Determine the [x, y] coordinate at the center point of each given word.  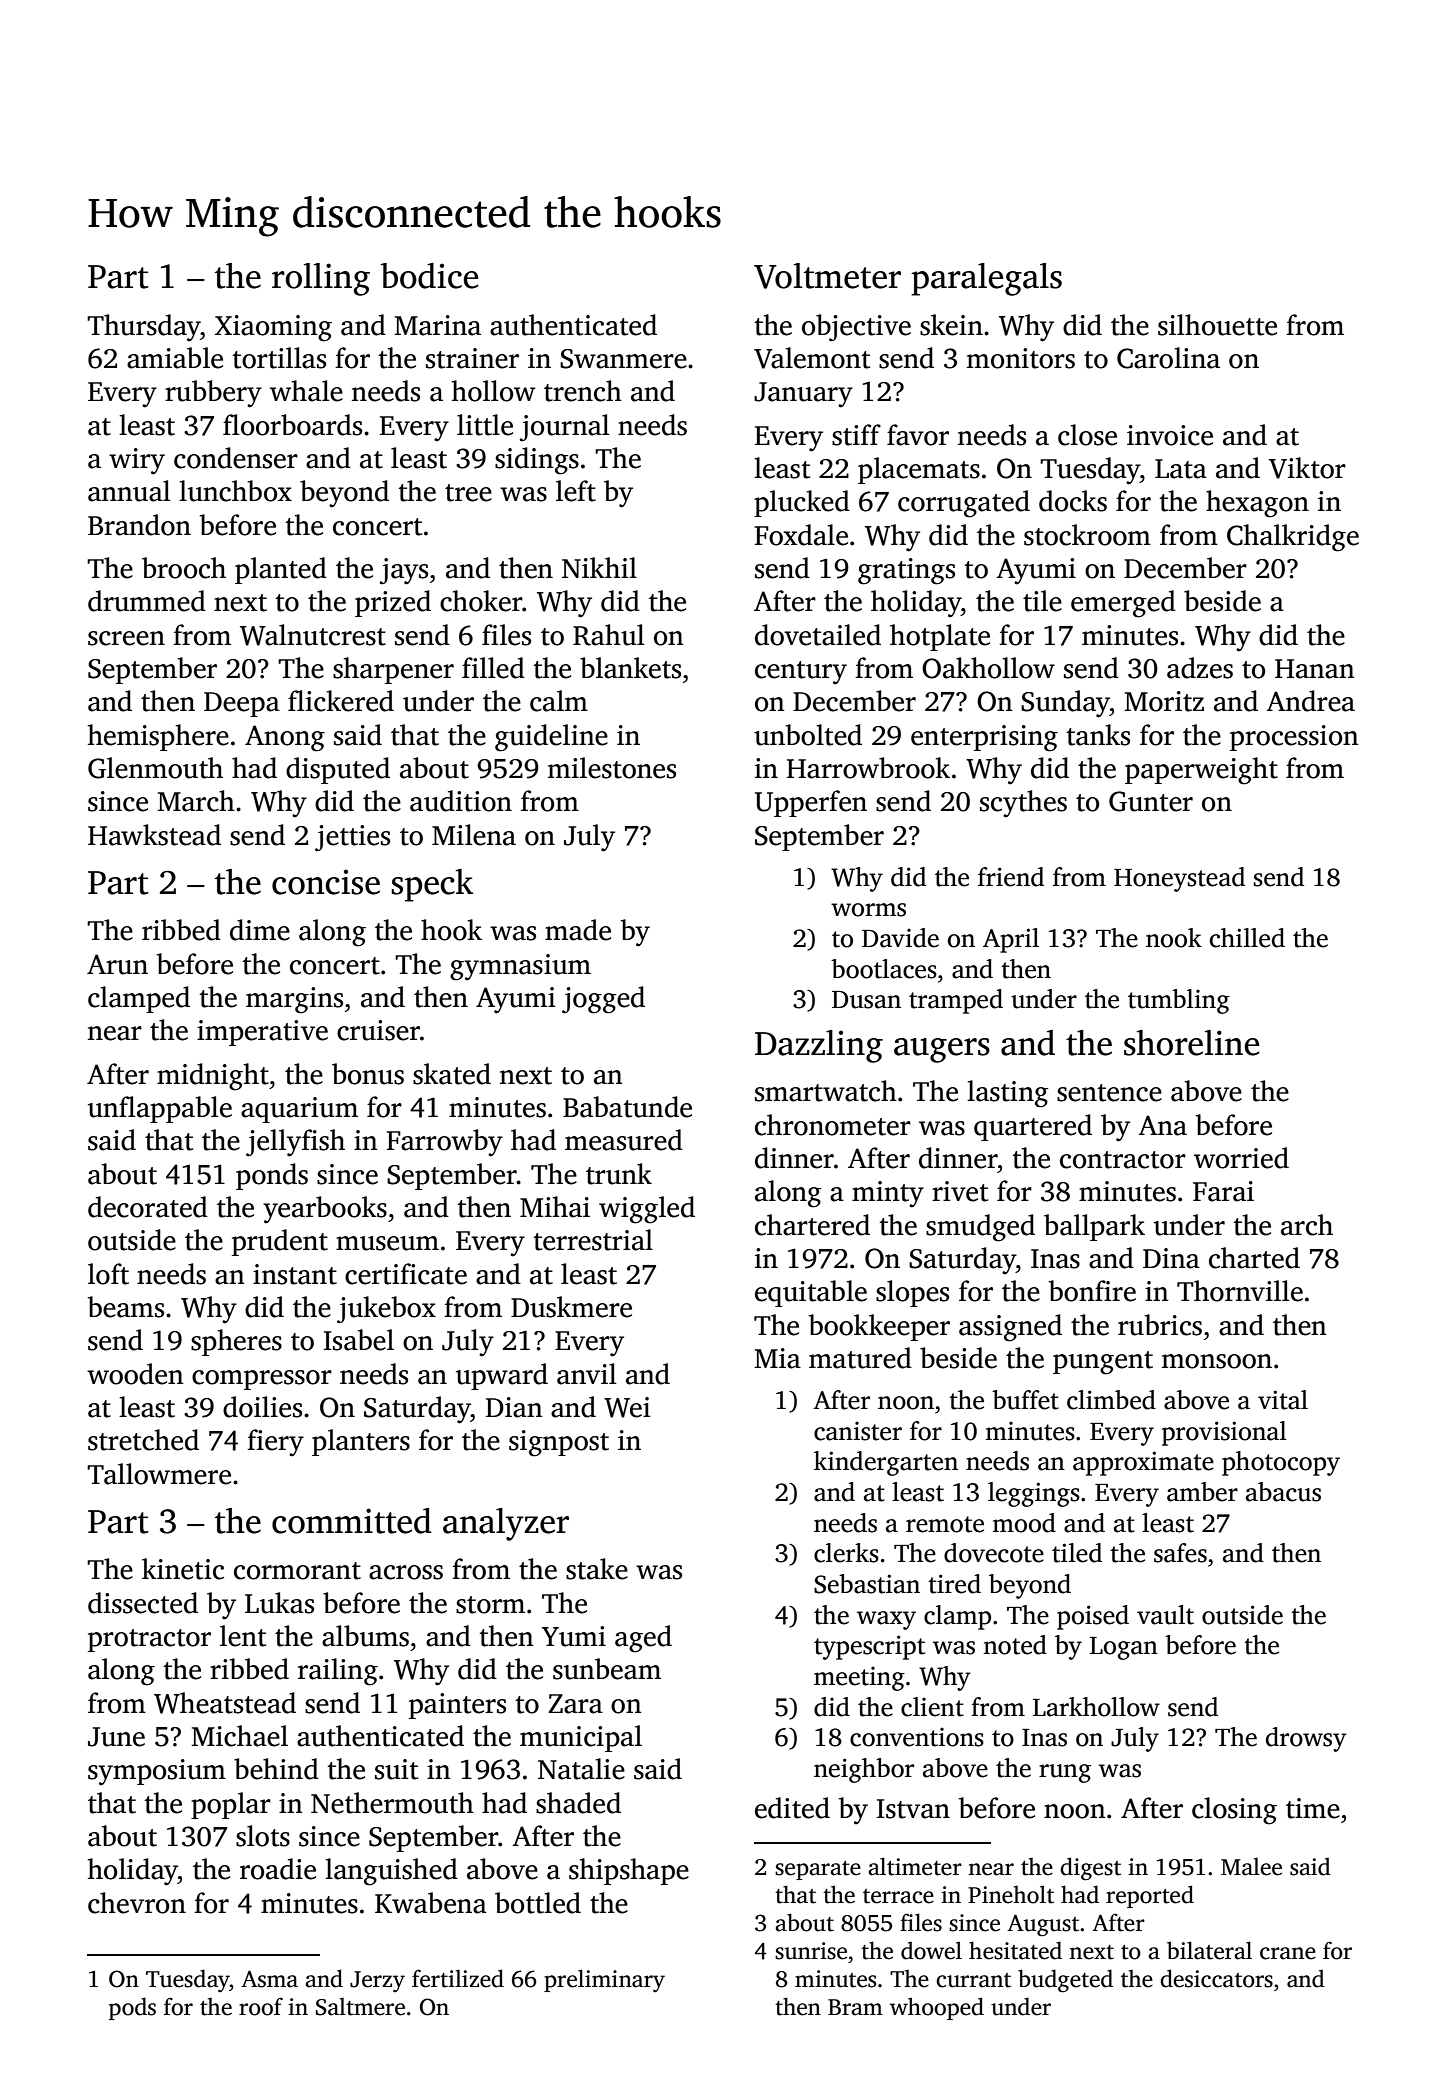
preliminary [604, 1980]
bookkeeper [879, 1327]
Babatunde [627, 1107]
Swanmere [623, 359]
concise [326, 882]
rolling [321, 279]
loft [108, 1274]
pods [132, 2008]
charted [1254, 1258]
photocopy [1281, 1463]
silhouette [1217, 325]
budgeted [1065, 1981]
